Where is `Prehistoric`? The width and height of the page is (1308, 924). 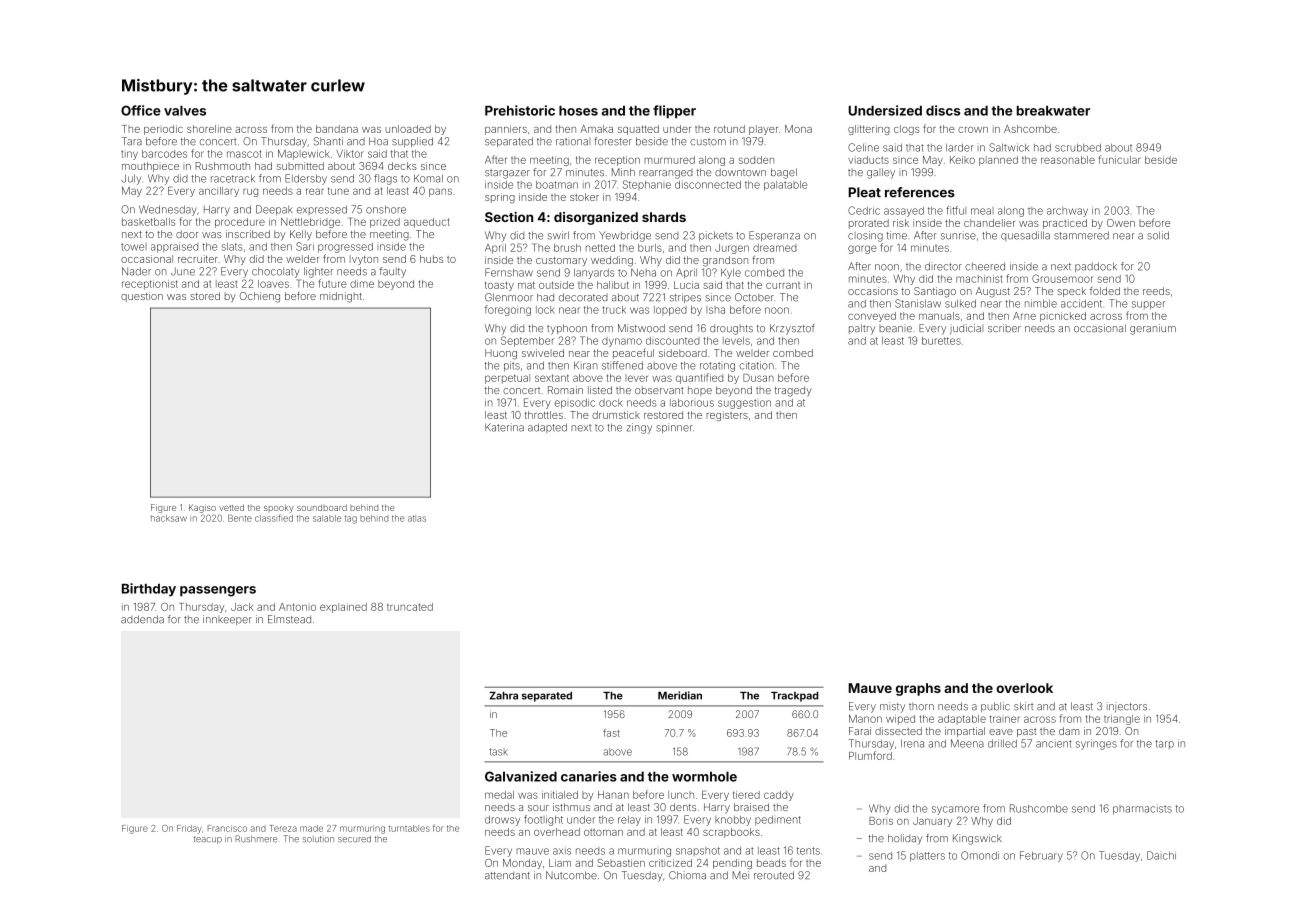 Prehistoric is located at coordinates (520, 110).
